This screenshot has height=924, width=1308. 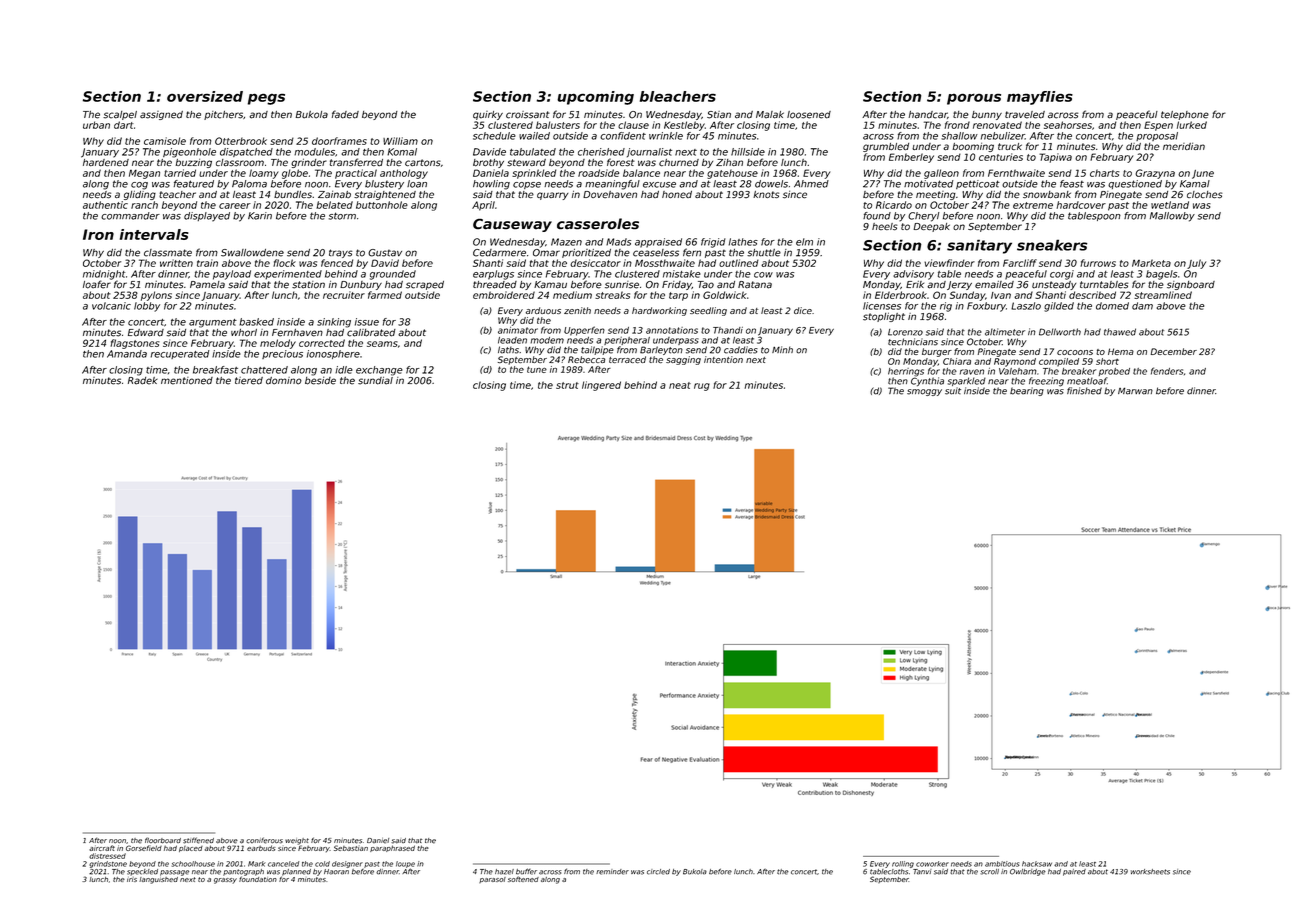 I want to click on forest, so click(x=621, y=162).
